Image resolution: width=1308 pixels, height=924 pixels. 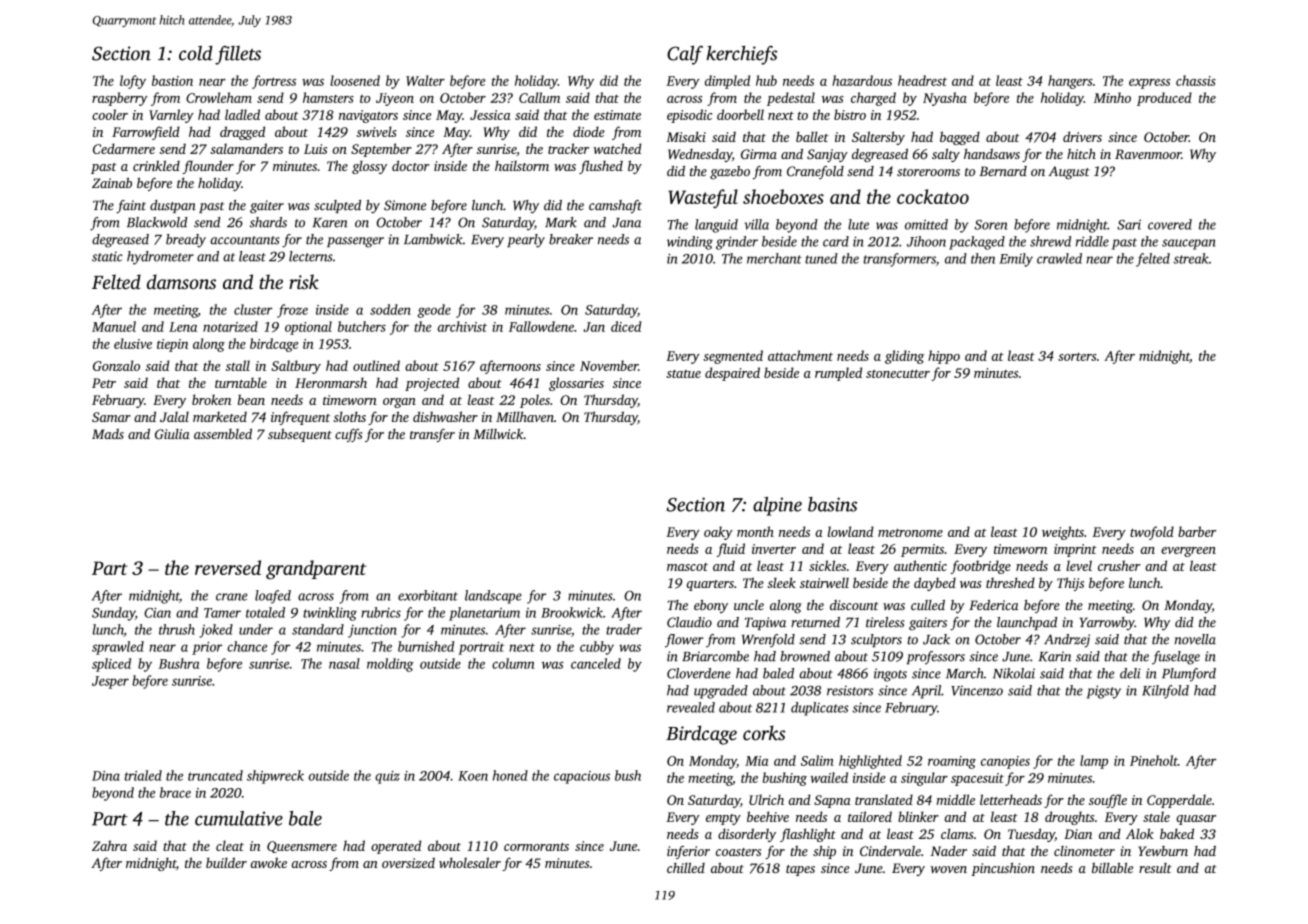 What do you see at coordinates (782, 582) in the screenshot?
I see `sleek` at bounding box center [782, 582].
